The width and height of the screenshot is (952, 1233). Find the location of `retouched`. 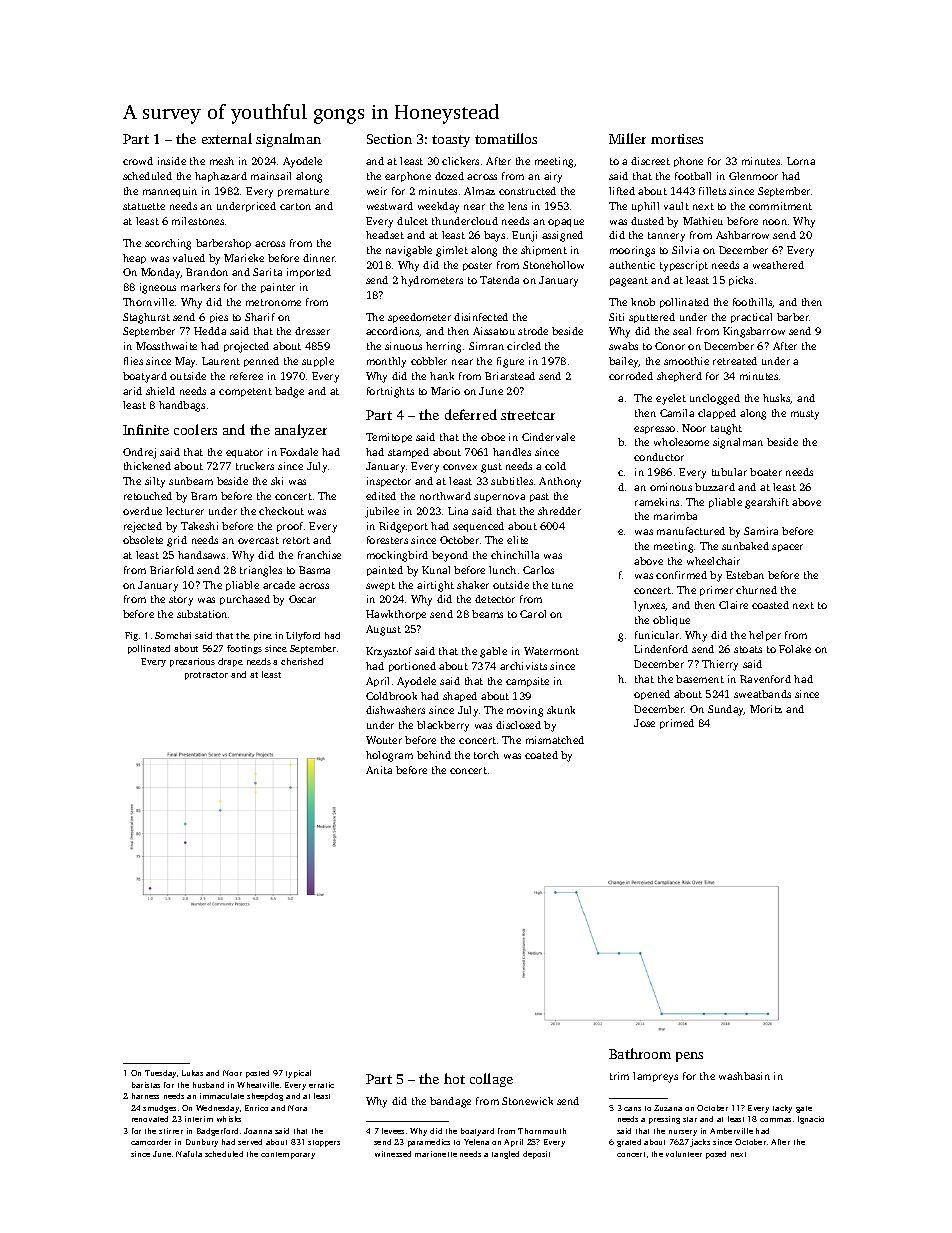

retouched is located at coordinates (148, 496).
